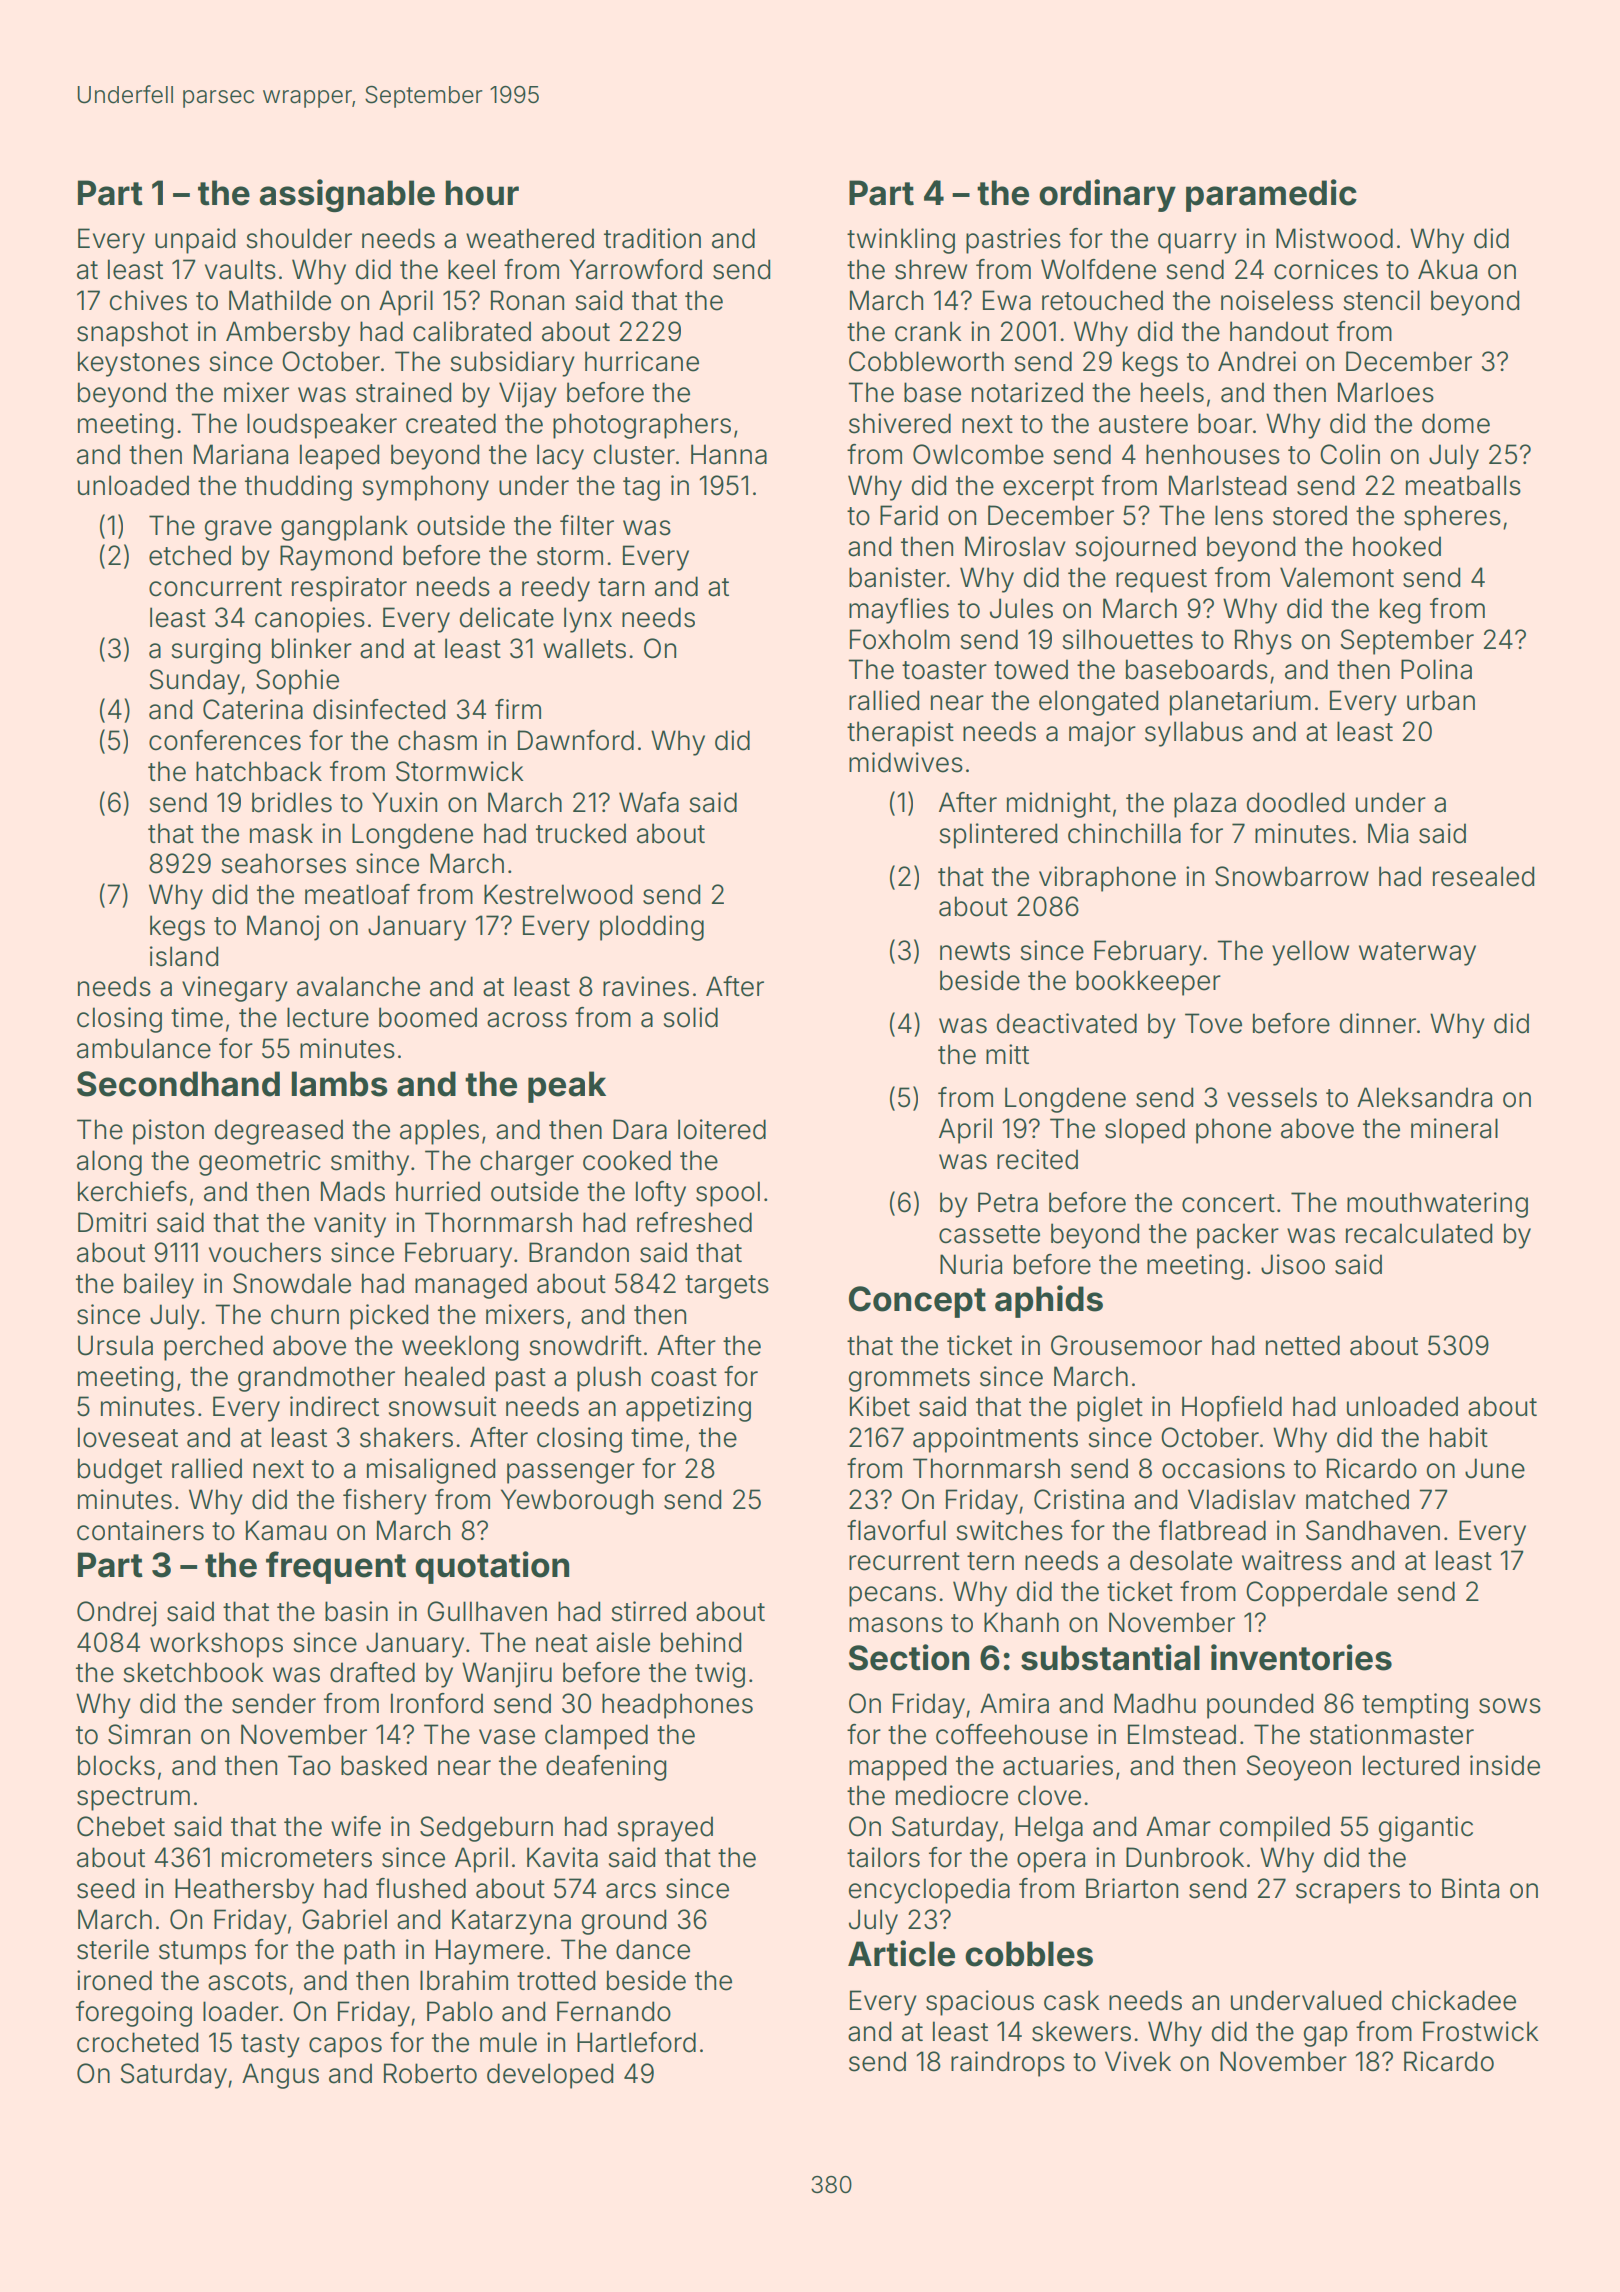 This image has width=1620, height=2292. Describe the element at coordinates (1271, 195) in the image. I see `paramedic` at that location.
